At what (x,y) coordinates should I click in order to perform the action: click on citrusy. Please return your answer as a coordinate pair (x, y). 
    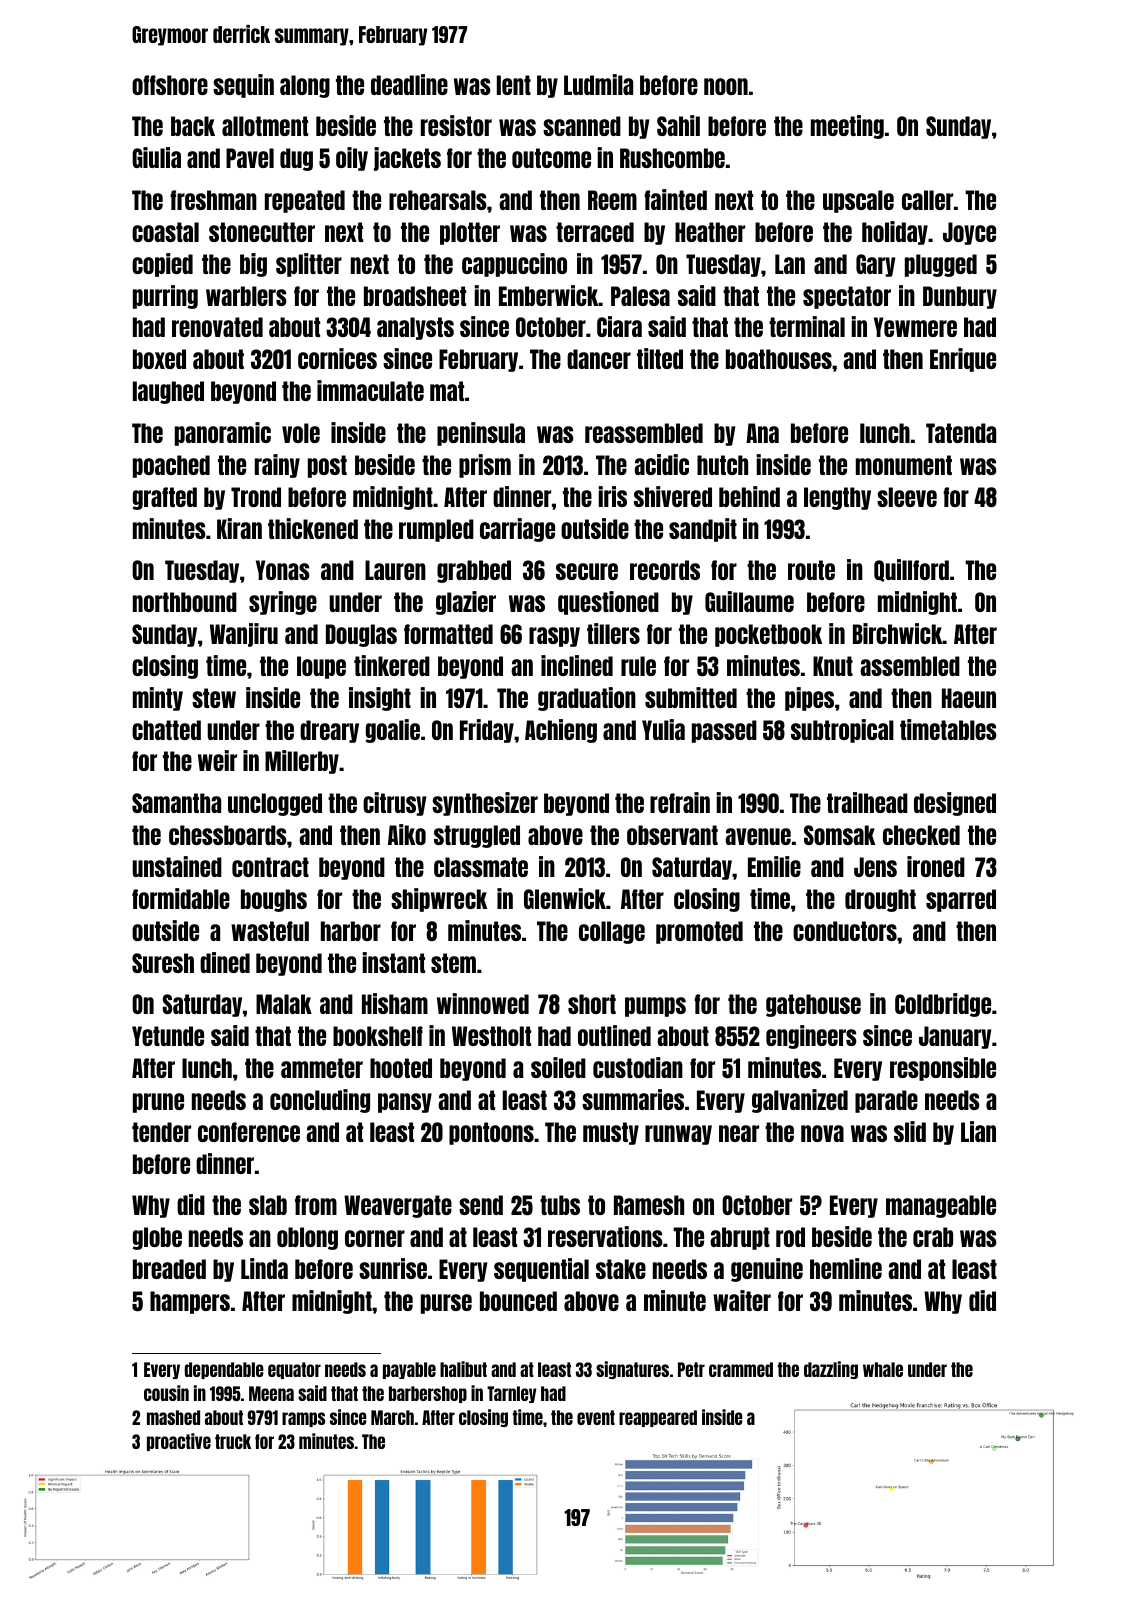
    Looking at the image, I should click on (394, 804).
